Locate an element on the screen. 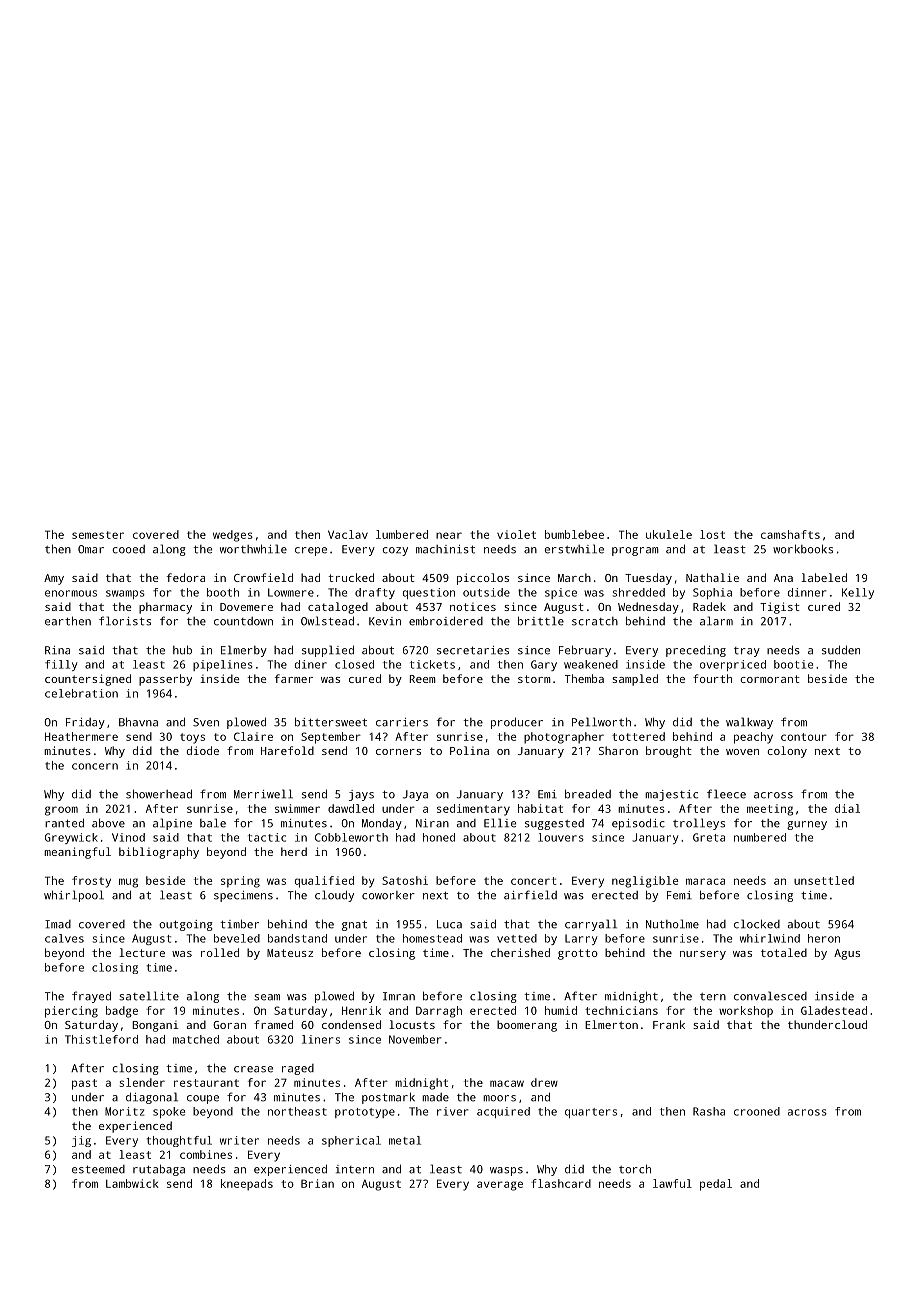 This screenshot has height=1308, width=924. February is located at coordinates (585, 651).
